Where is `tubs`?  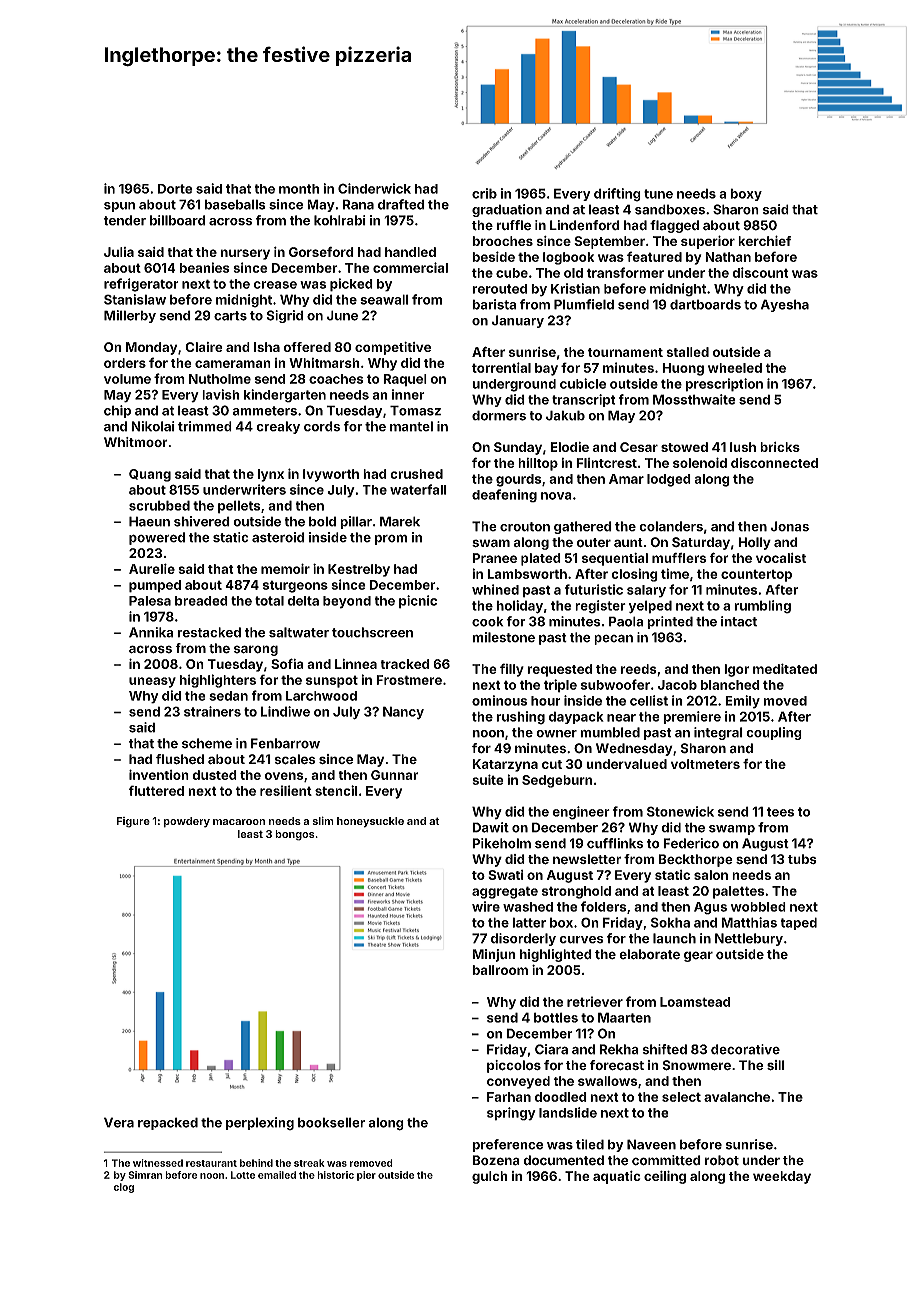
tubs is located at coordinates (802, 859).
